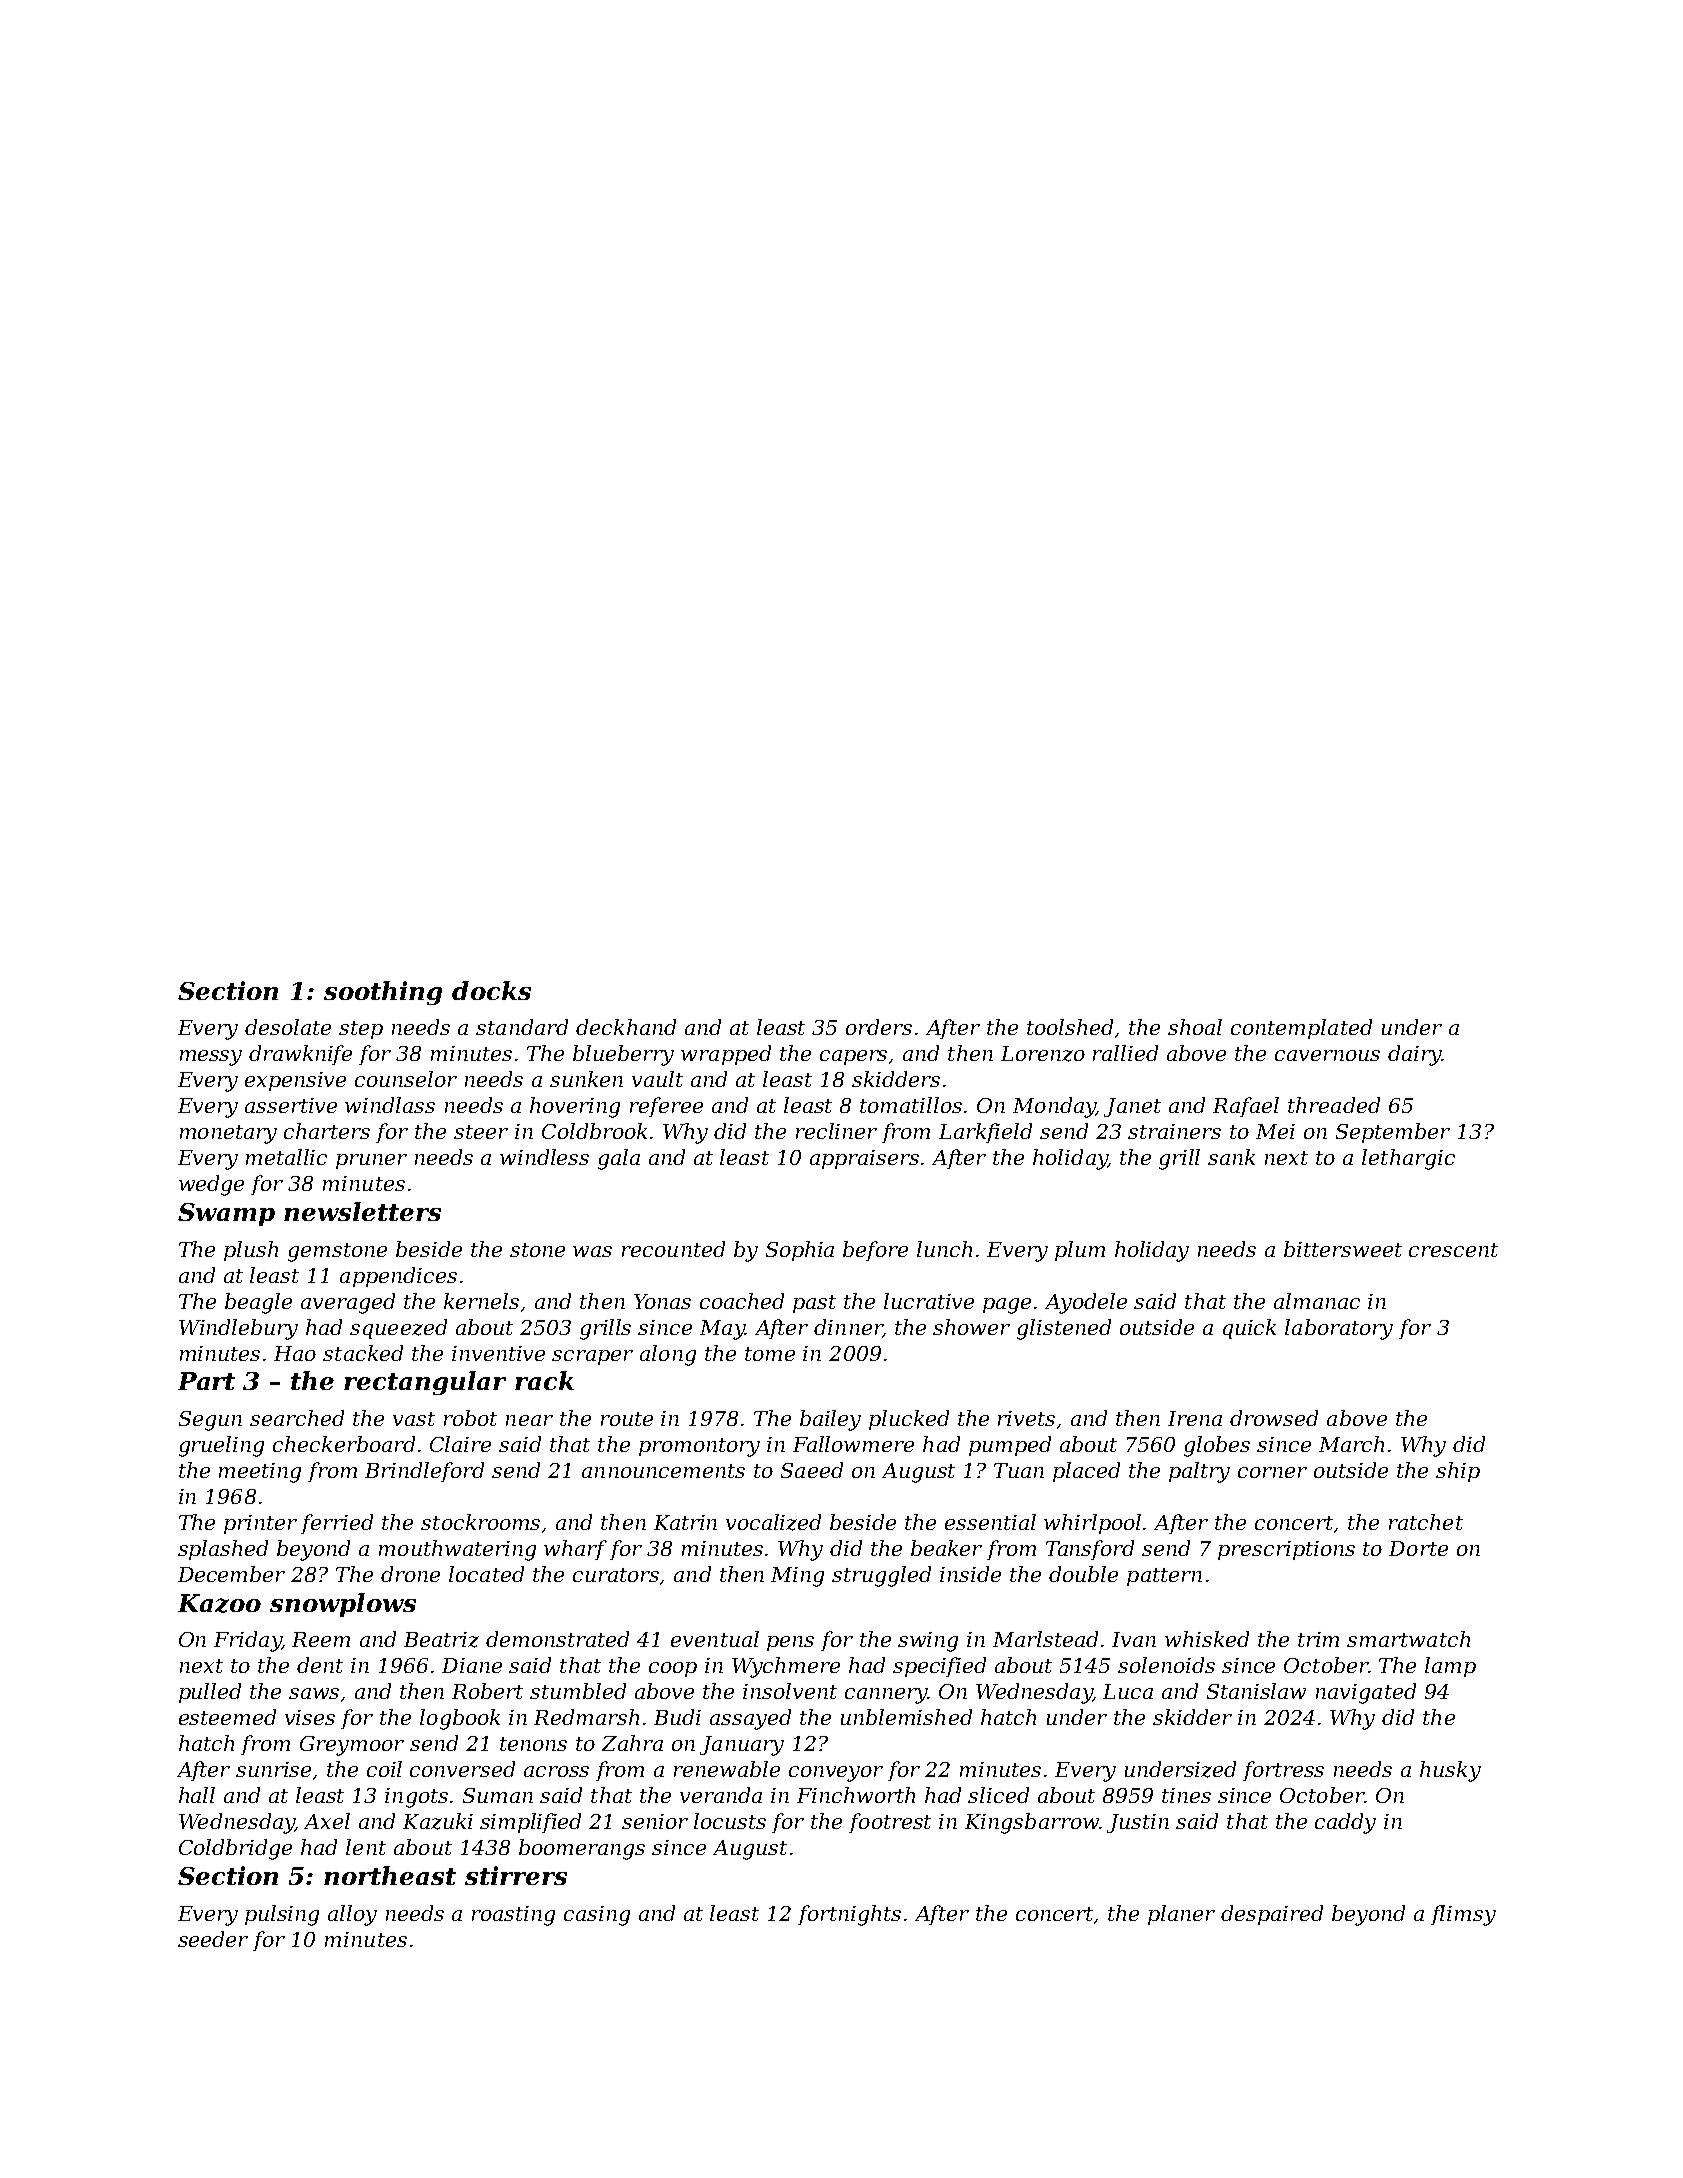 This document has height=2178, width=1683. Describe the element at coordinates (383, 993) in the document. I see `soothing` at that location.
